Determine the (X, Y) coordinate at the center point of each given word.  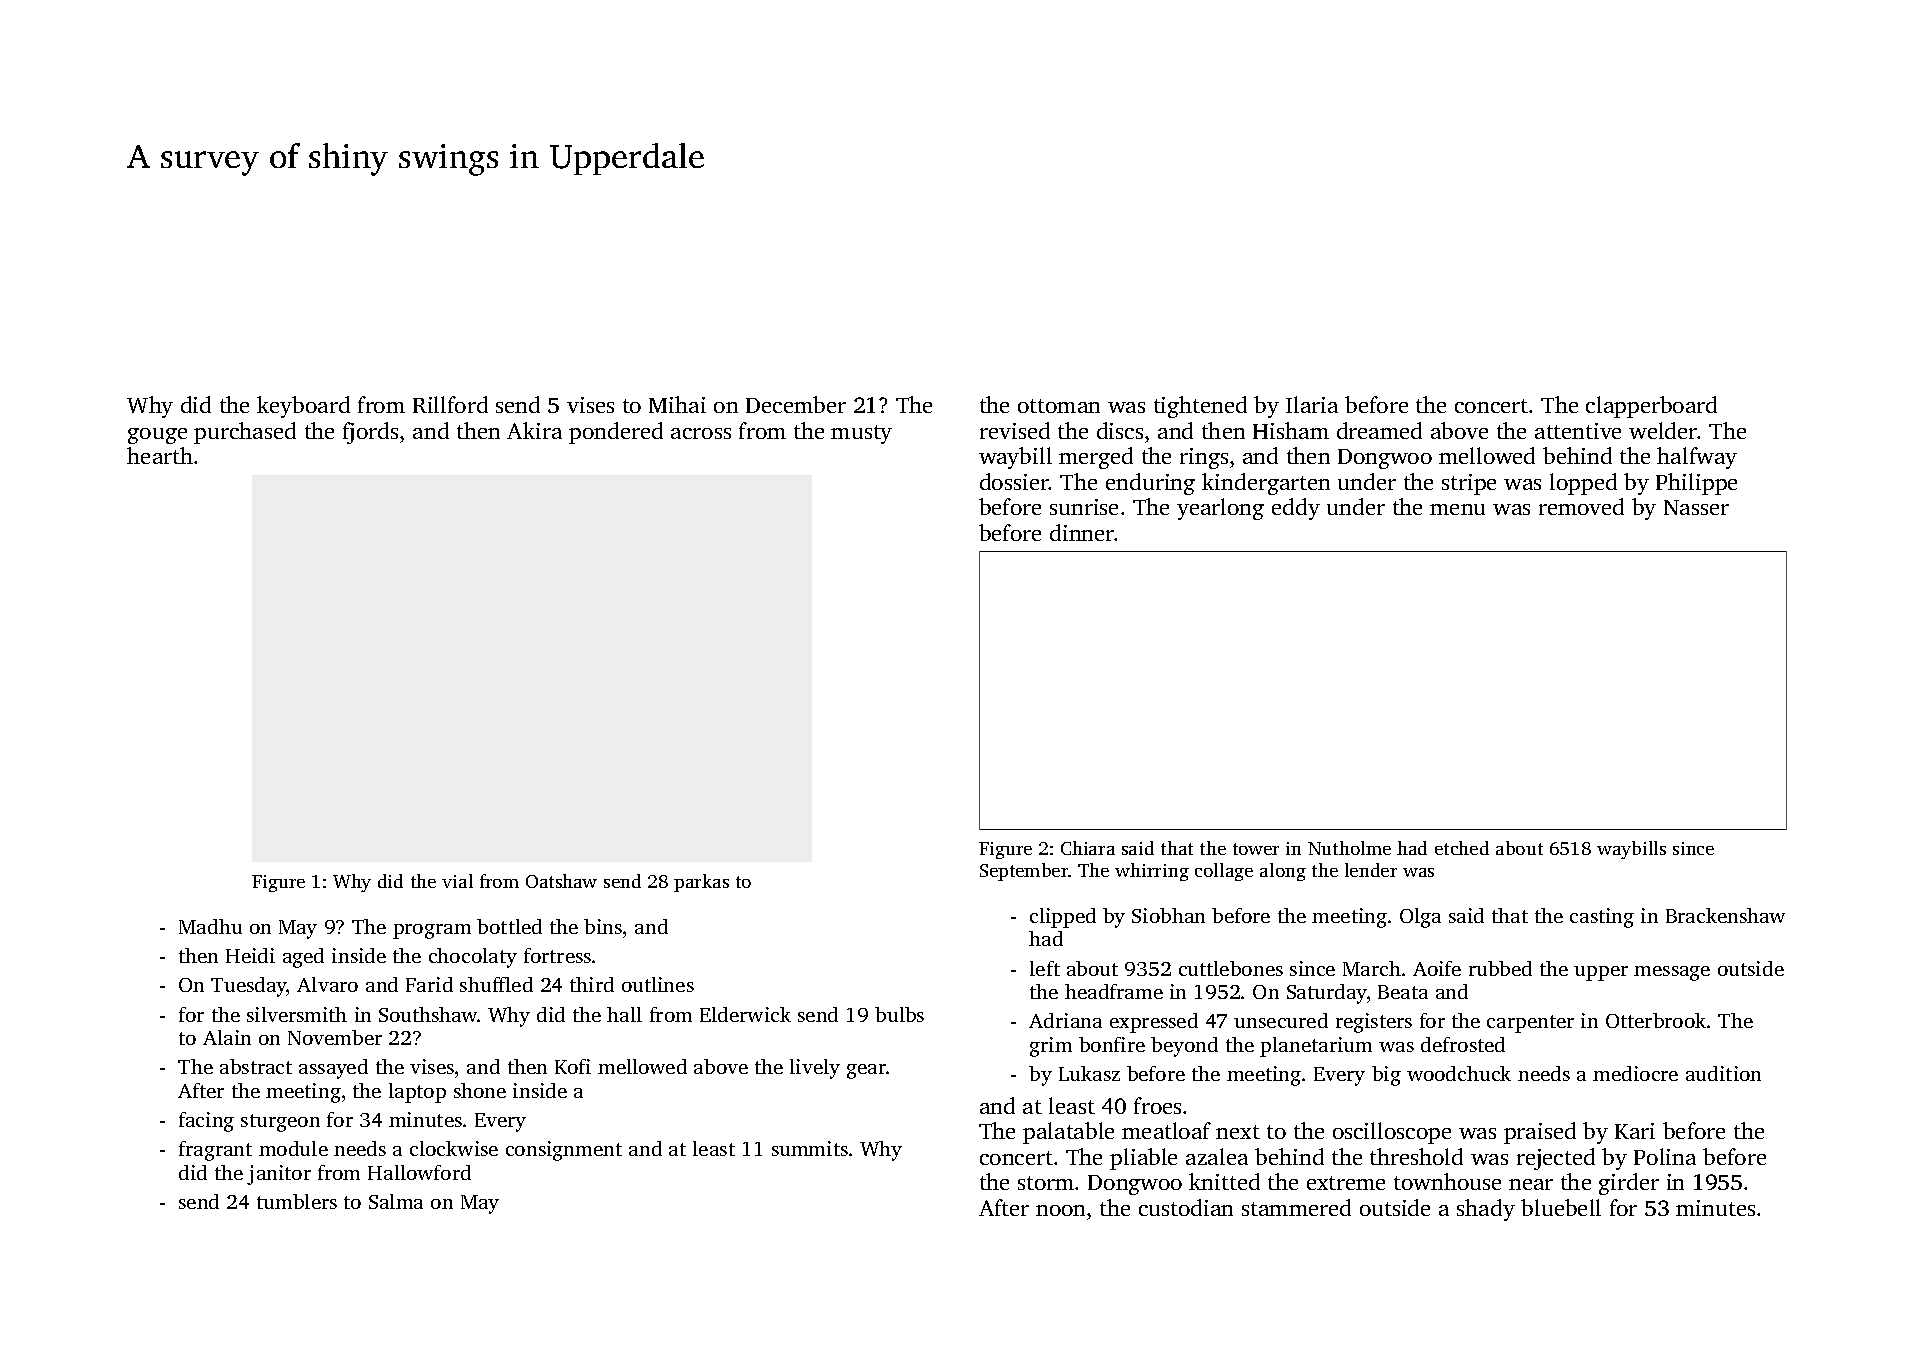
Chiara (1088, 848)
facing (206, 1122)
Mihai (677, 404)
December (796, 404)
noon (1060, 1210)
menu (1457, 509)
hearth (160, 455)
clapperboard (1651, 407)
